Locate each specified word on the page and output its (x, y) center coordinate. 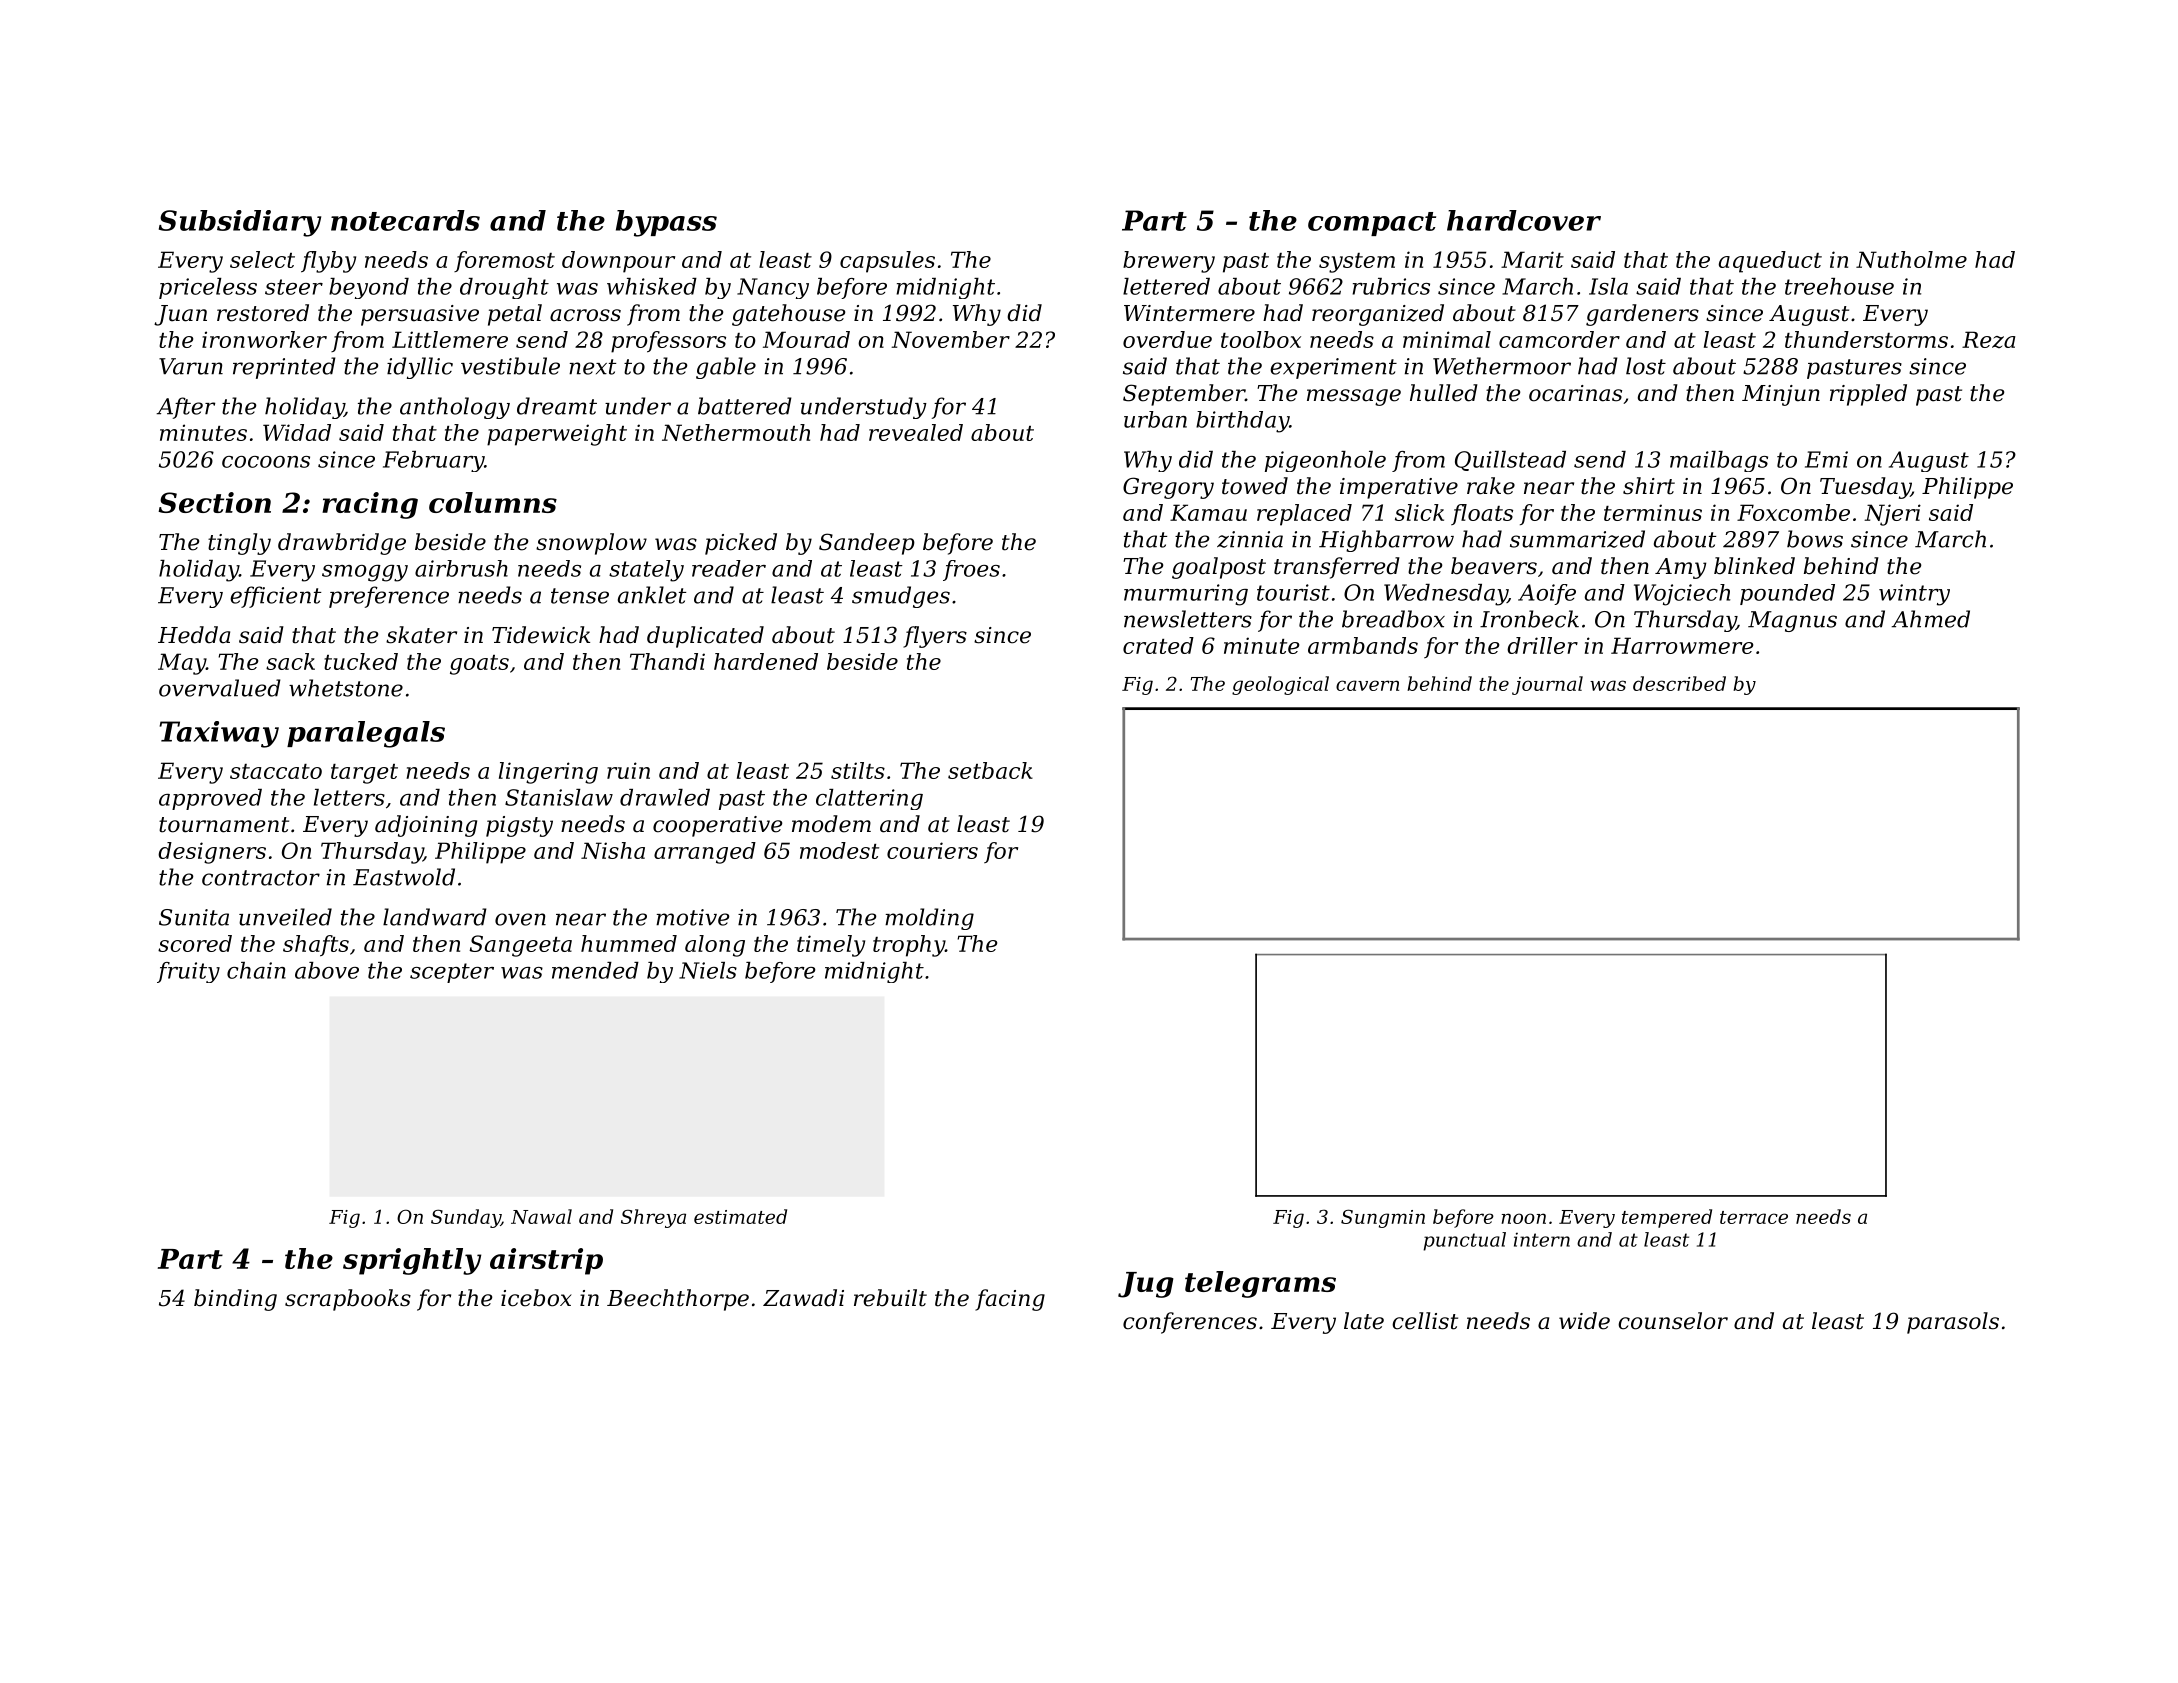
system (1357, 263)
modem (831, 824)
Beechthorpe (678, 1300)
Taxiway (219, 734)
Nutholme (1911, 259)
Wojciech (1682, 595)
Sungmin (1383, 1218)
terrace (1754, 1217)
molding (929, 919)
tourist (1293, 592)
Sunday (466, 1218)
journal (1547, 685)
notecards (405, 220)
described (1679, 683)
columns (493, 502)
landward (435, 917)
